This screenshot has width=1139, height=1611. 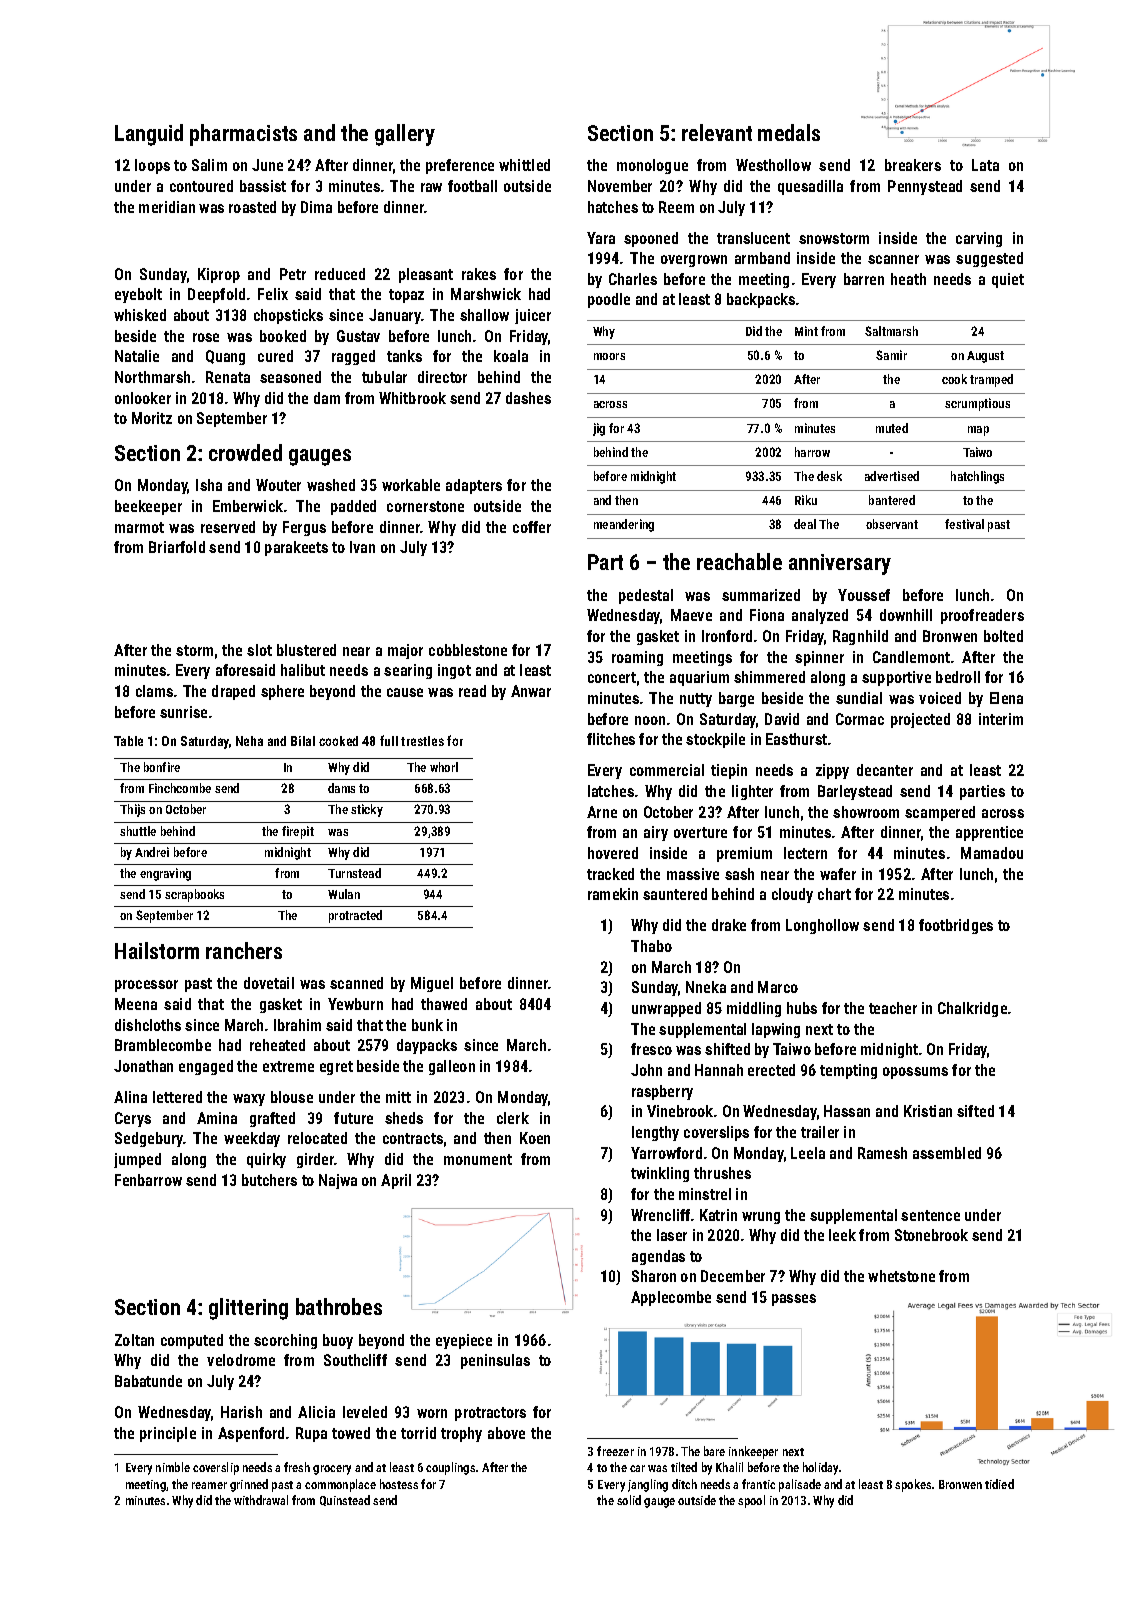 I want to click on Neha, so click(x=249, y=741).
